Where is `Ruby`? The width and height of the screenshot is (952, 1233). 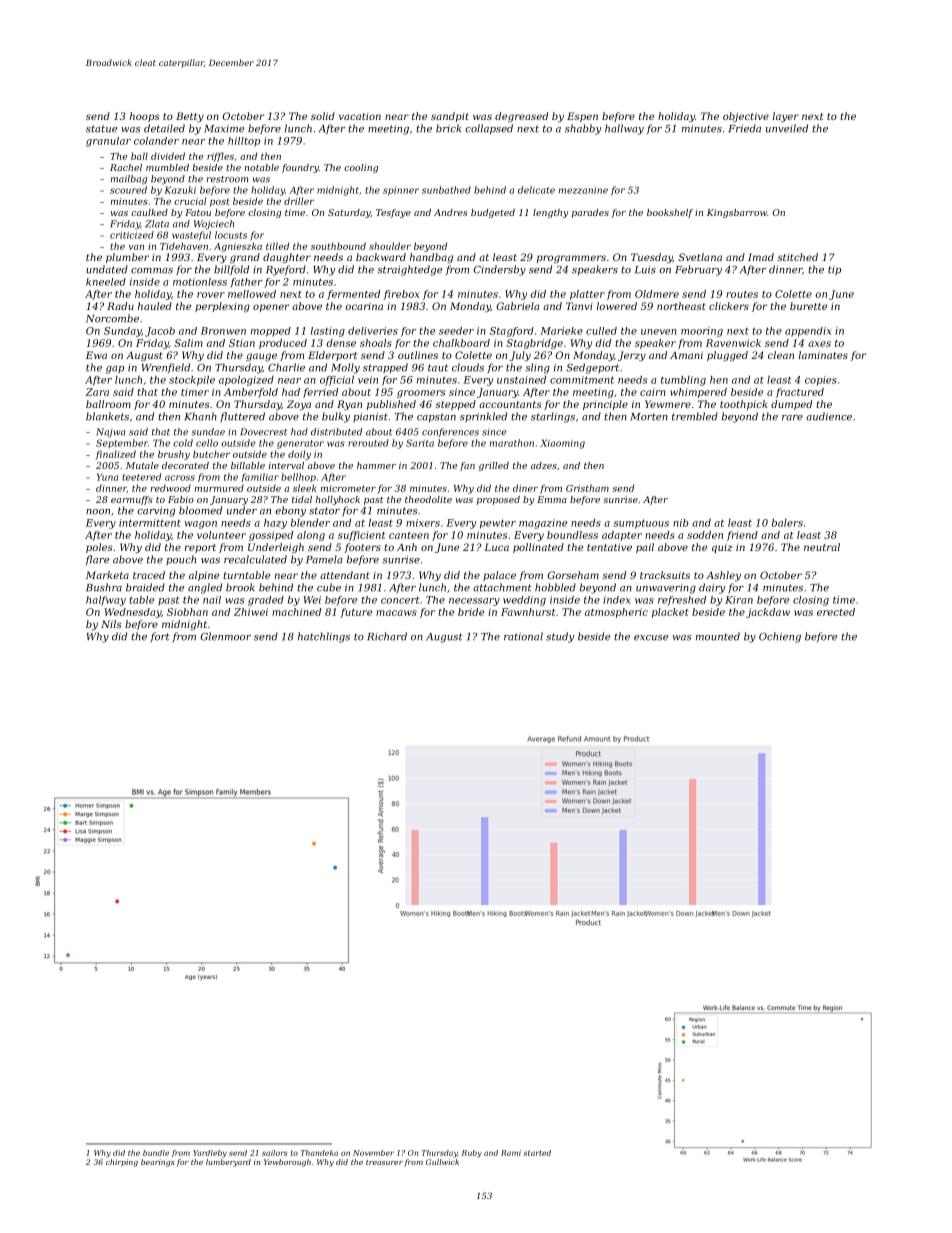 Ruby is located at coordinates (472, 1154).
